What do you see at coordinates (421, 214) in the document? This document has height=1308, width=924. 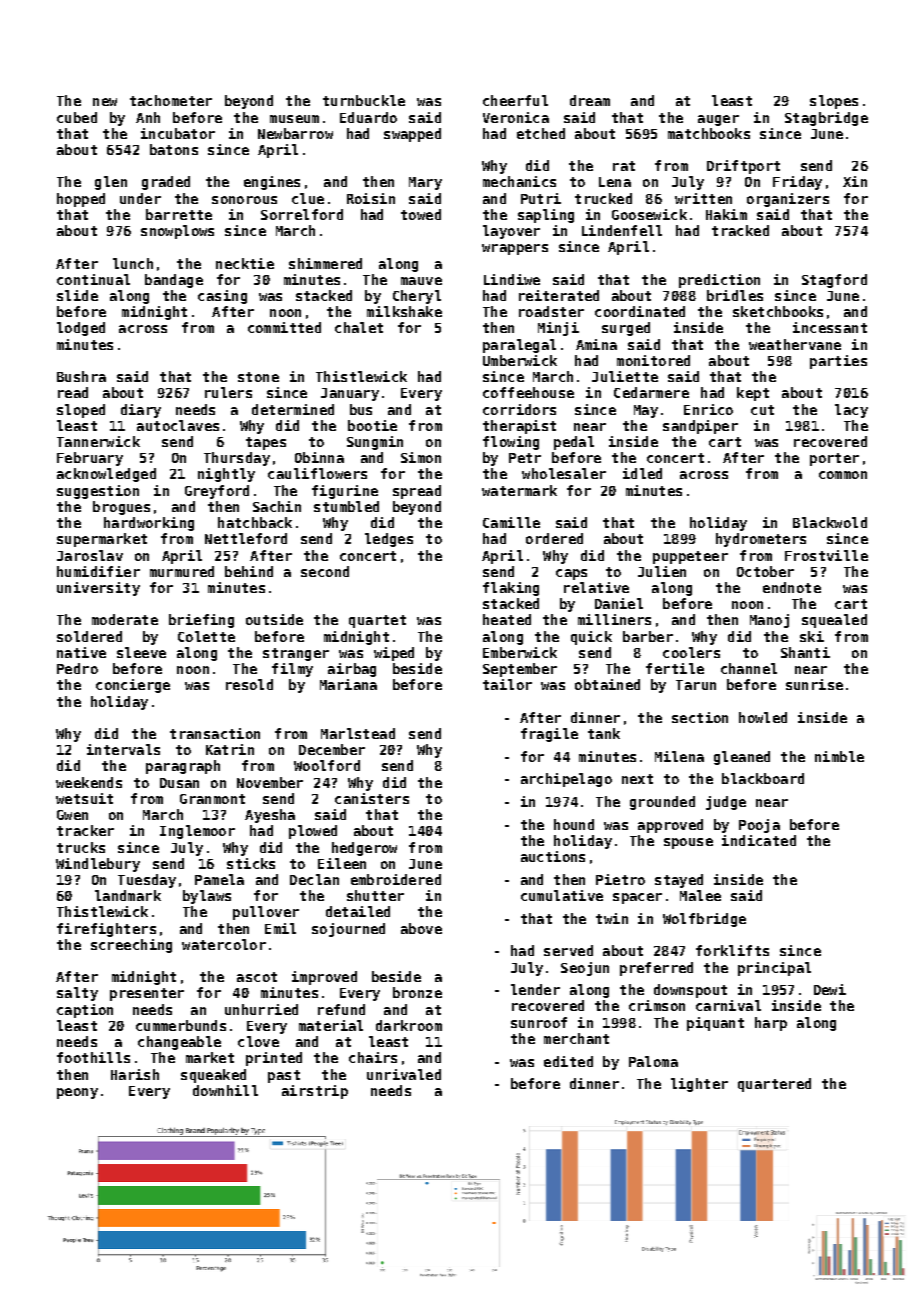 I see `towed` at bounding box center [421, 214].
